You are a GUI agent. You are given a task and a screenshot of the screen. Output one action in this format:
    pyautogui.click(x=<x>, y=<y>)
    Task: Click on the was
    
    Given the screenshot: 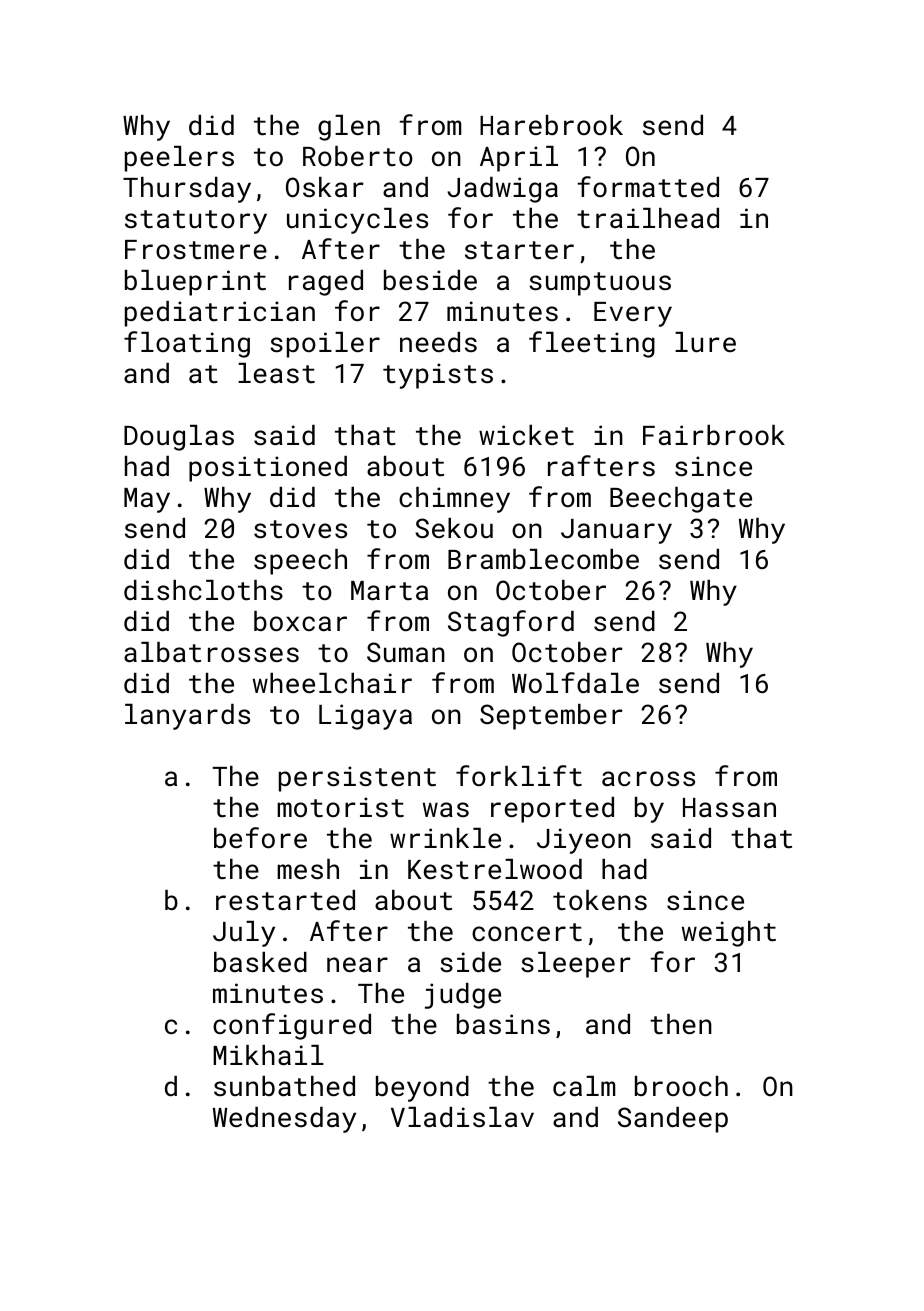 What is the action you would take?
    pyautogui.click(x=446, y=809)
